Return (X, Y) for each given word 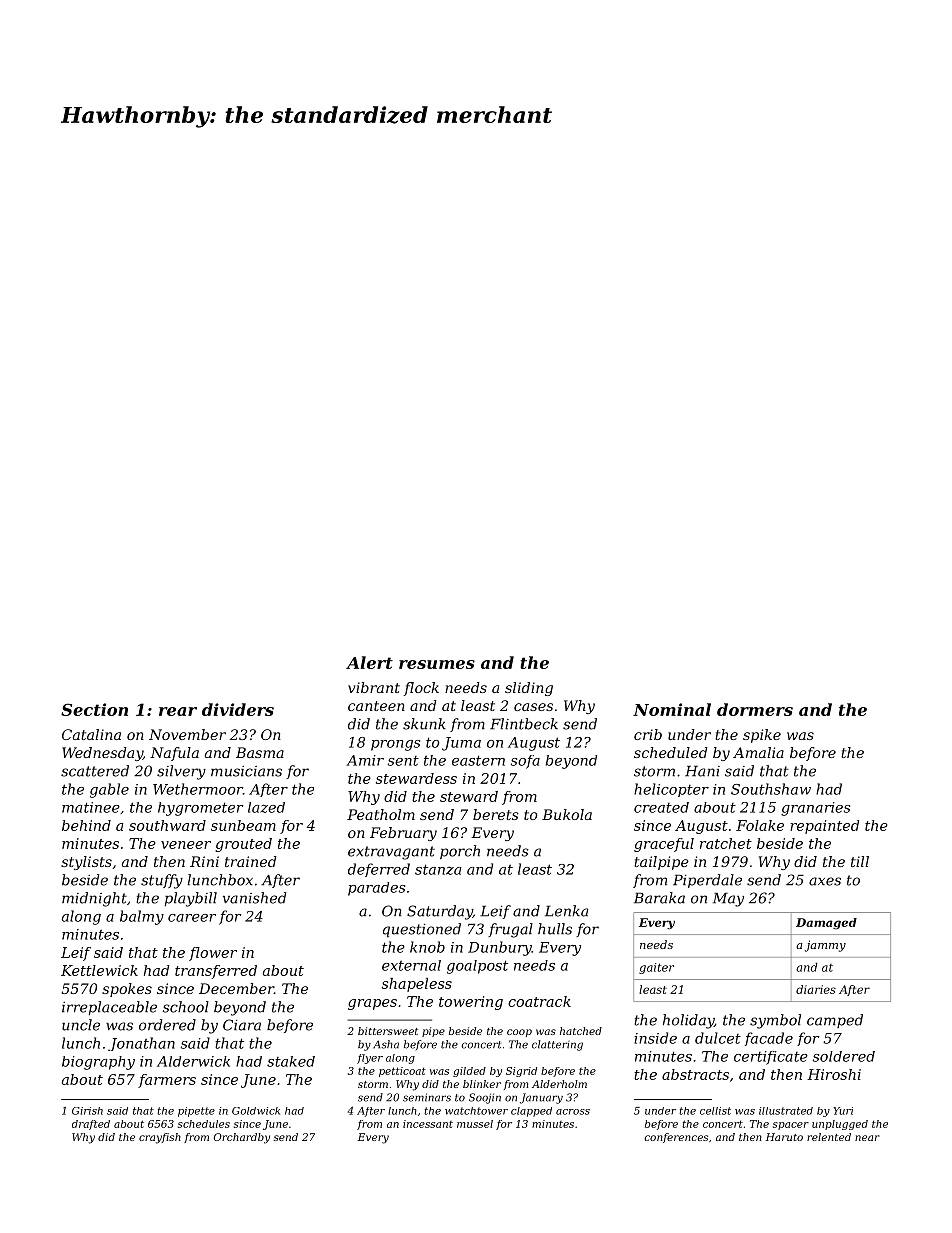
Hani (702, 771)
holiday (688, 1021)
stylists (86, 863)
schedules (204, 1124)
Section (94, 709)
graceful (664, 845)
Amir (365, 760)
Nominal (672, 709)
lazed (266, 807)
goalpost (477, 967)
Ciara (242, 1025)
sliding (529, 689)
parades (376, 889)
